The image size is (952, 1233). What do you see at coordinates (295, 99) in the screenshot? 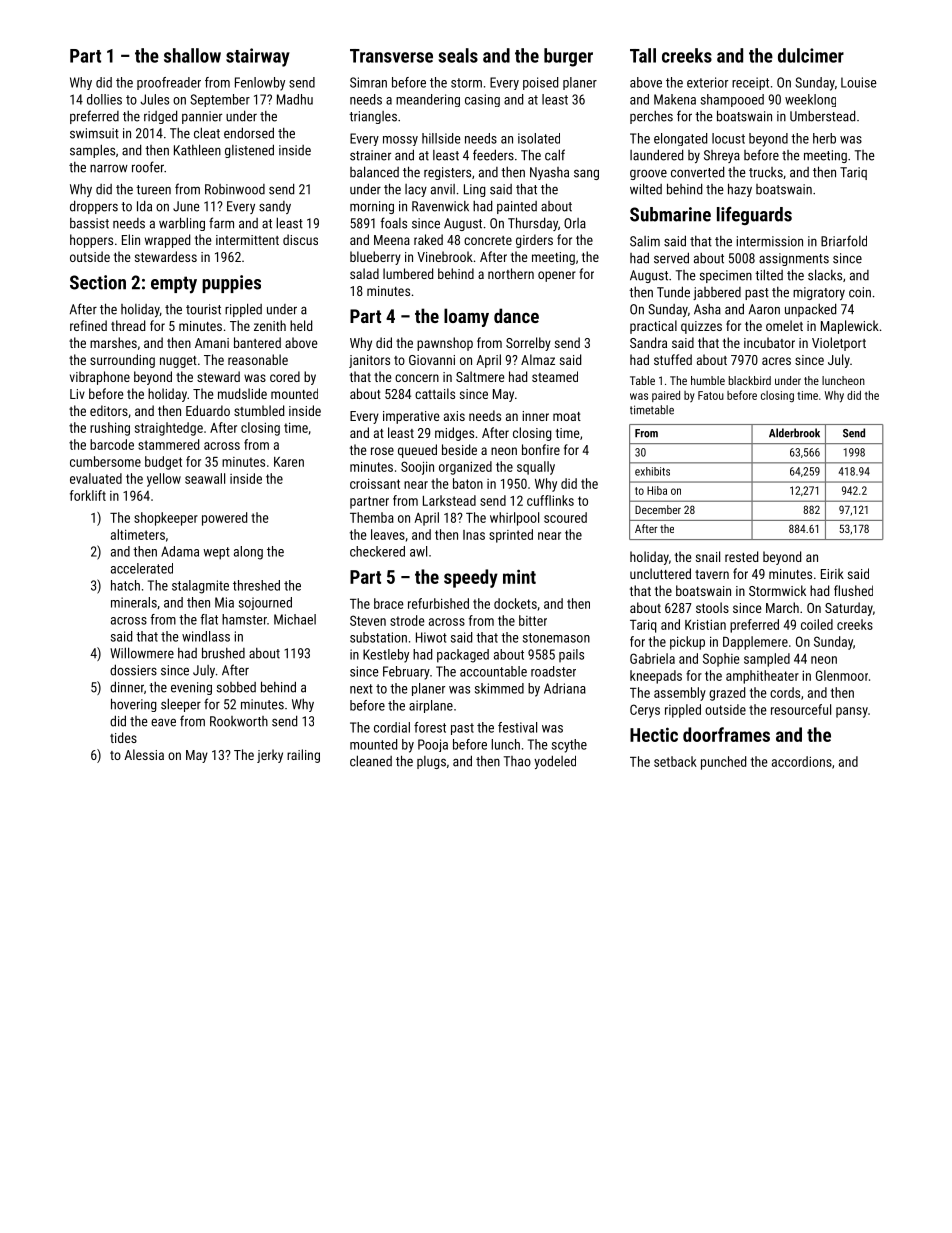
I see `Madhu` at bounding box center [295, 99].
